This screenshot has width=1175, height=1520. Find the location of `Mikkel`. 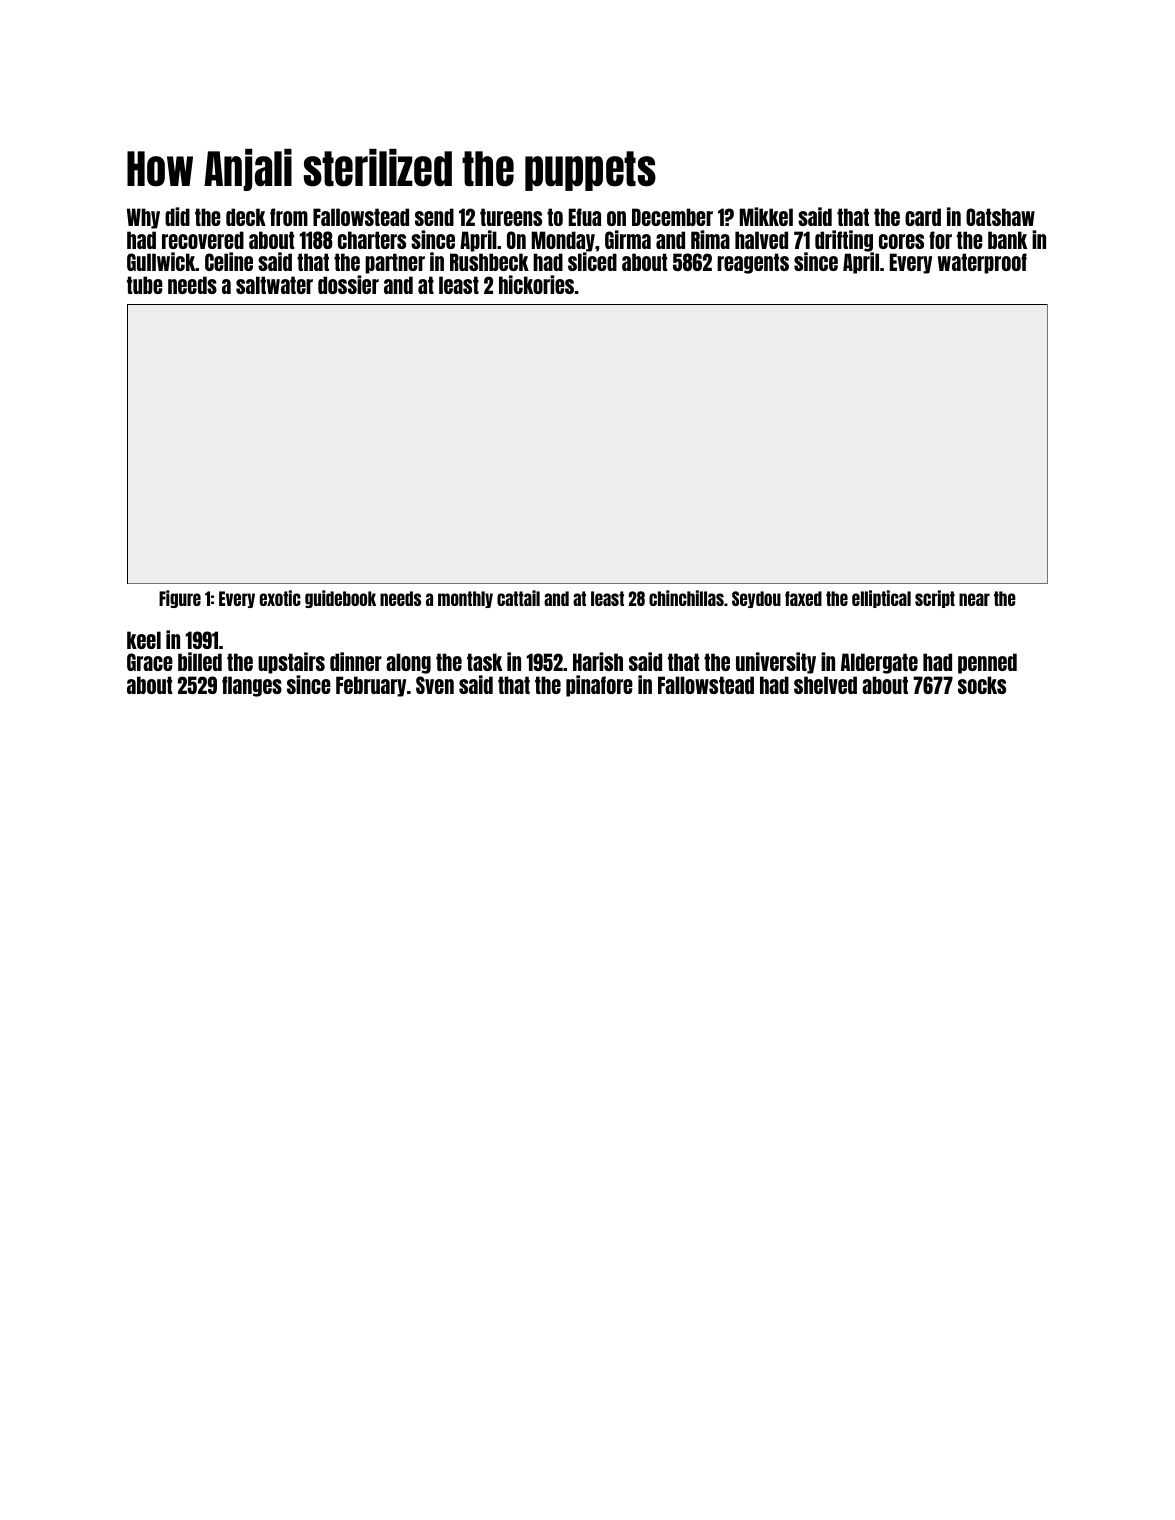

Mikkel is located at coordinates (766, 216).
